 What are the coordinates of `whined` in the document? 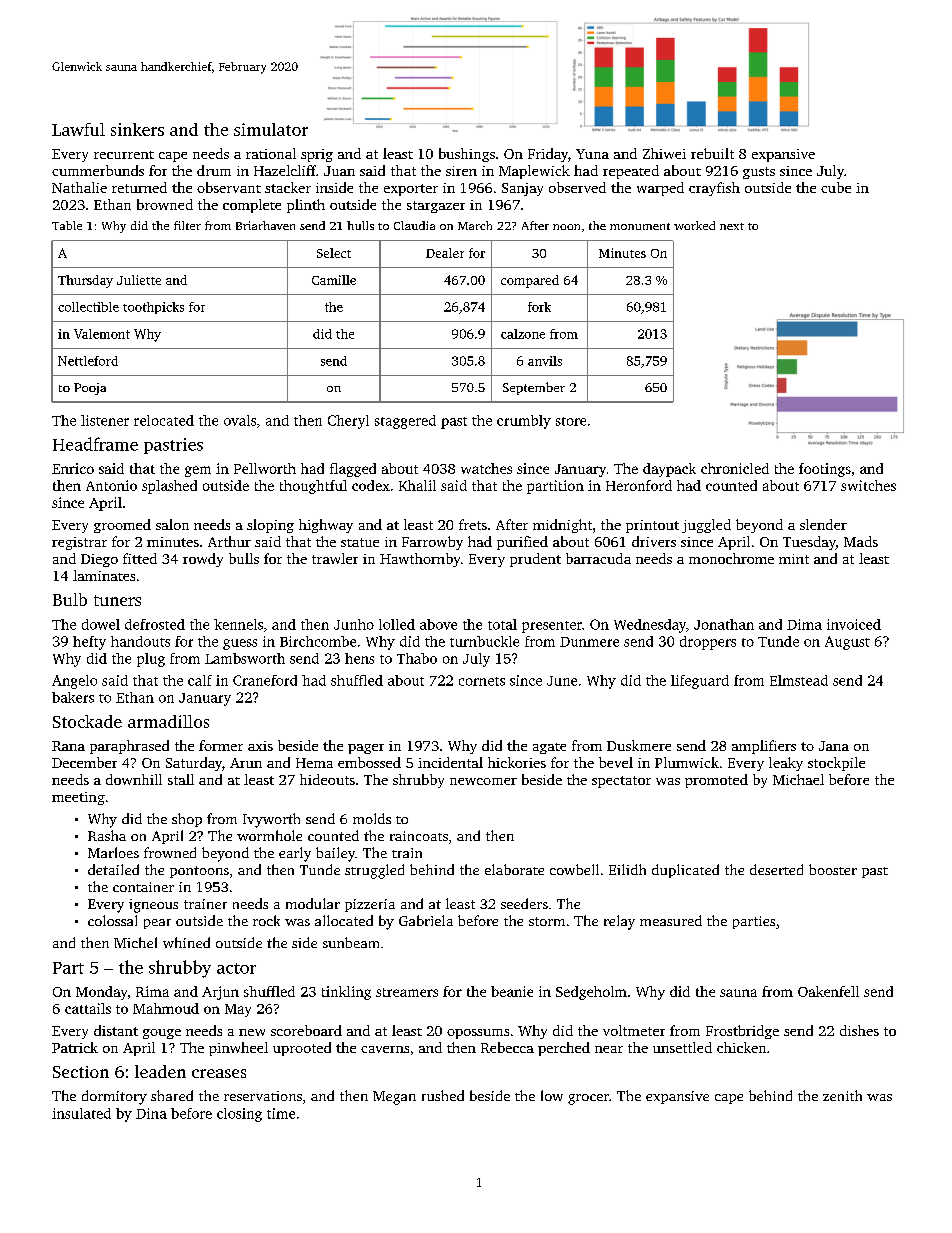 It's located at (186, 942).
